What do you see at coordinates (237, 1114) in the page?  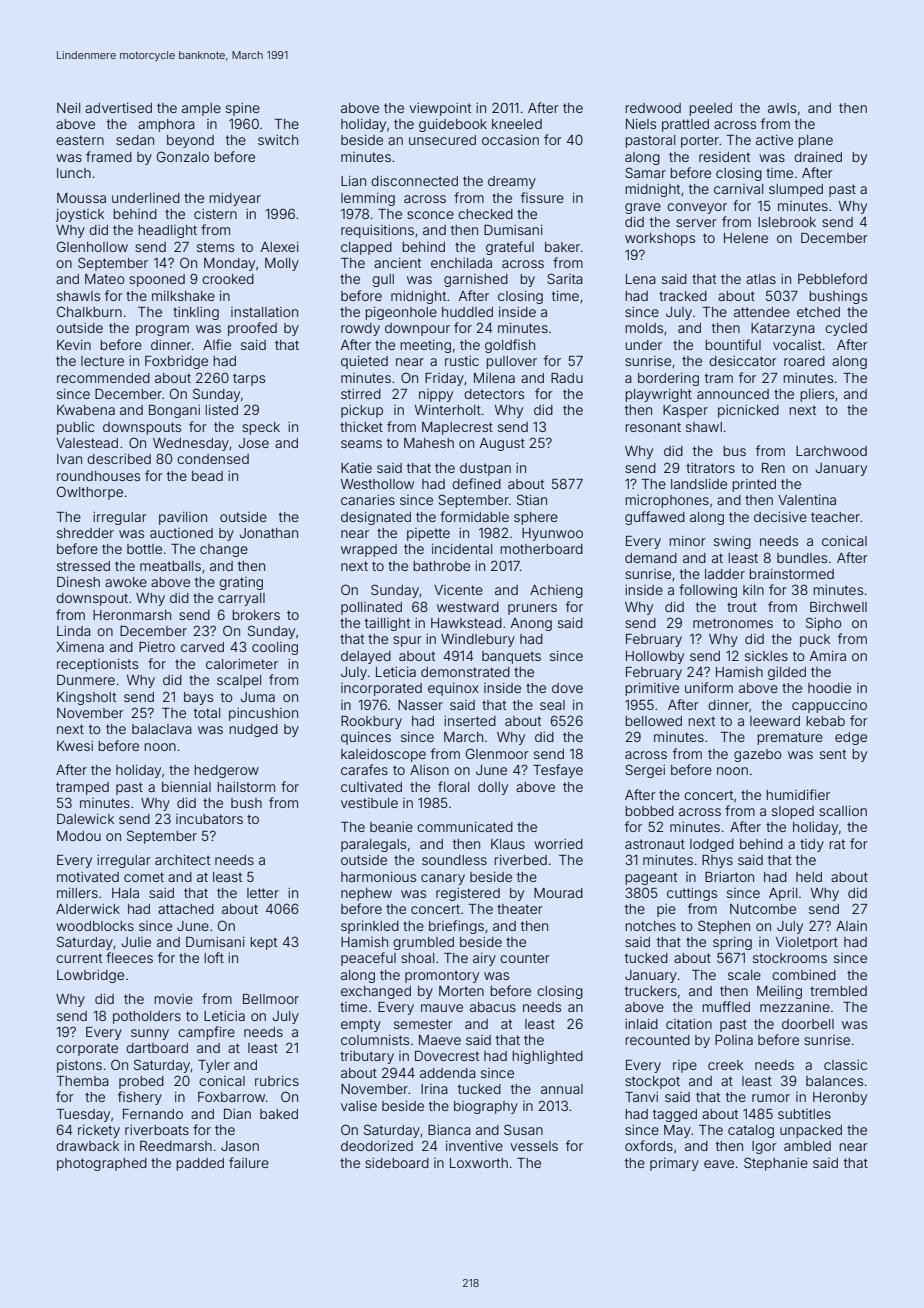 I see `Dian` at bounding box center [237, 1114].
